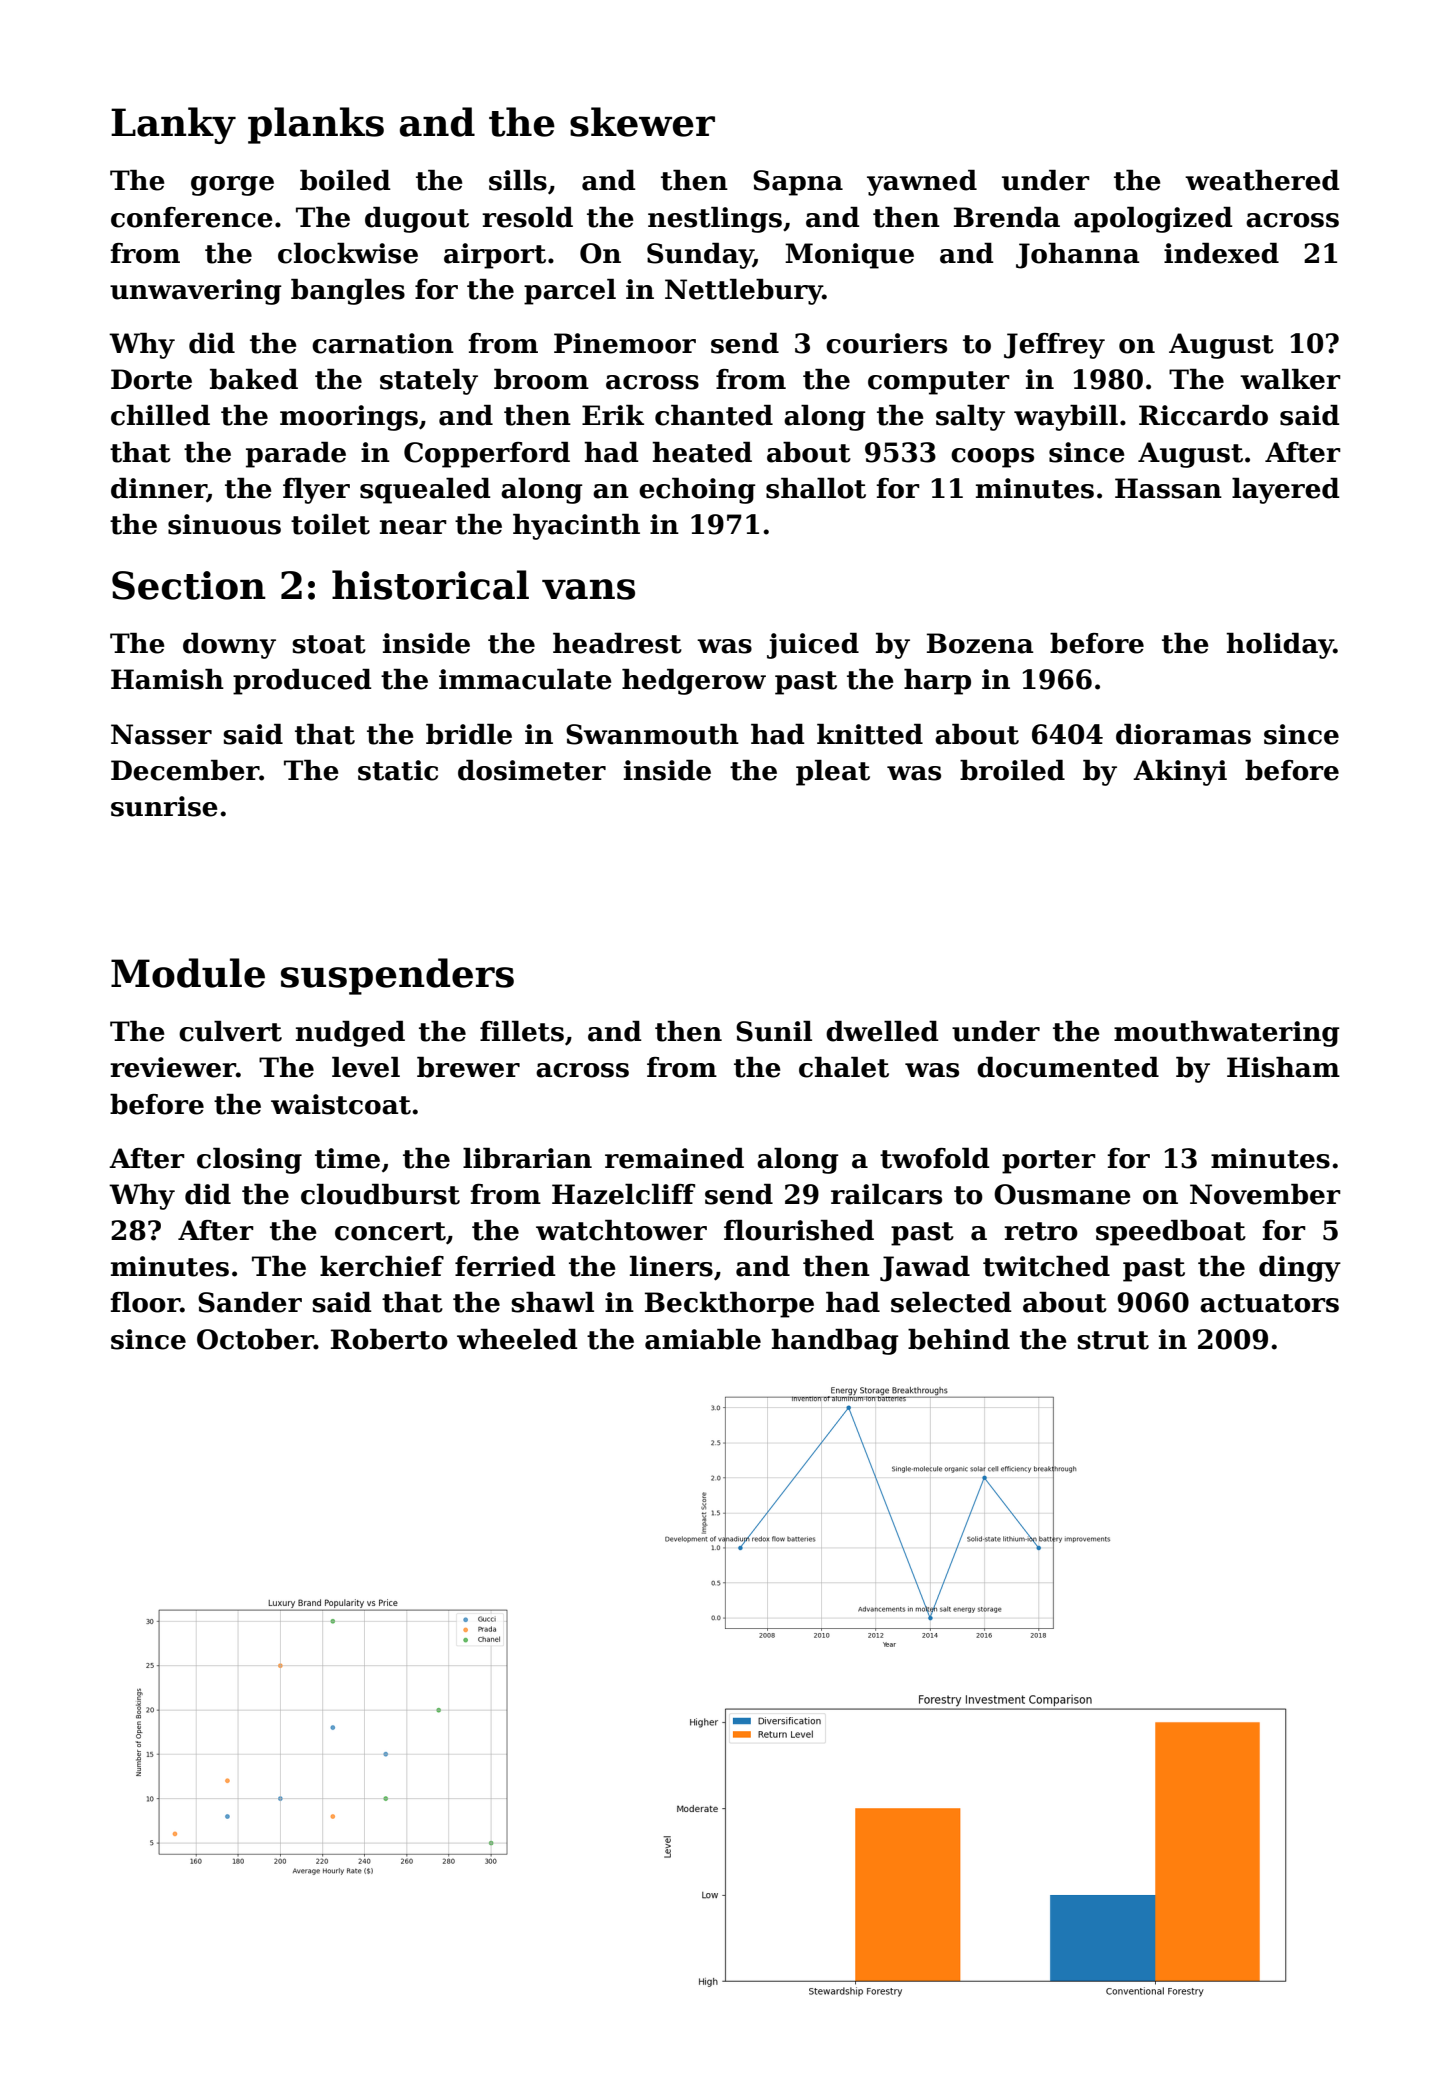 The width and height of the image is (1450, 2100). What do you see at coordinates (835, 1342) in the image?
I see `handbag` at bounding box center [835, 1342].
